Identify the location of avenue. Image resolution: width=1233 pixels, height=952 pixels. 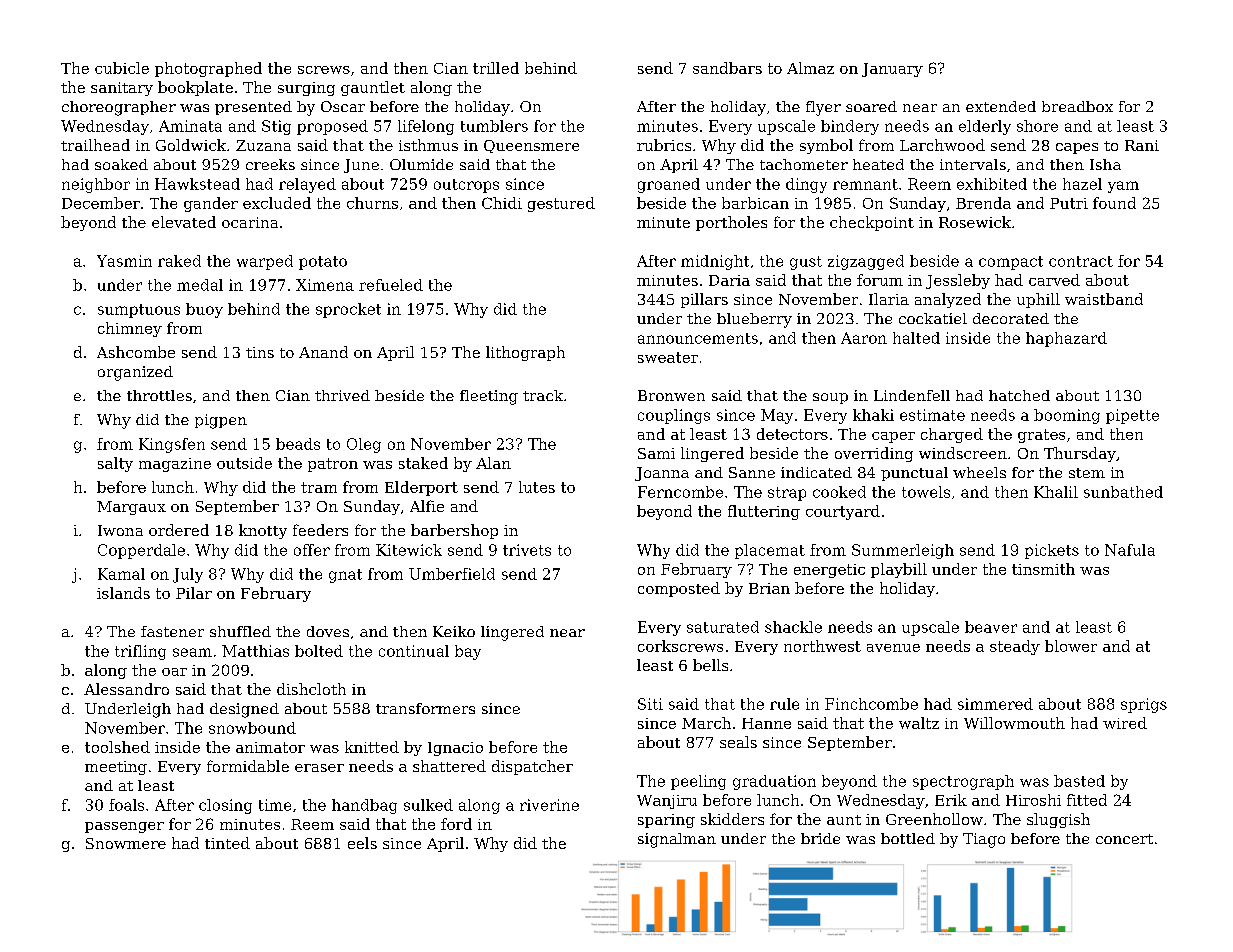
(893, 648).
